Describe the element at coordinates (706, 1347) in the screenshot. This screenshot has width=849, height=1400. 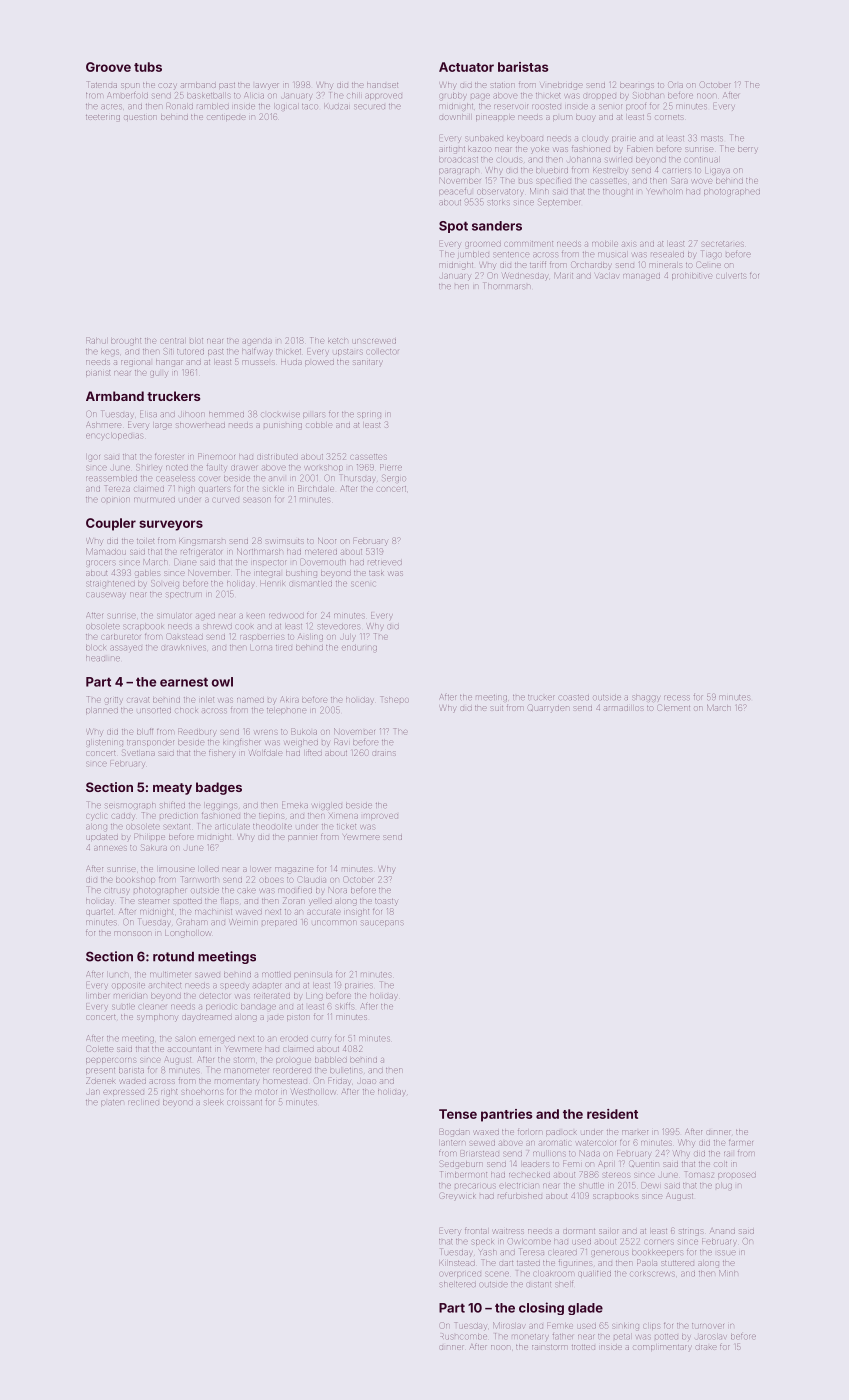
I see `drake` at that location.
